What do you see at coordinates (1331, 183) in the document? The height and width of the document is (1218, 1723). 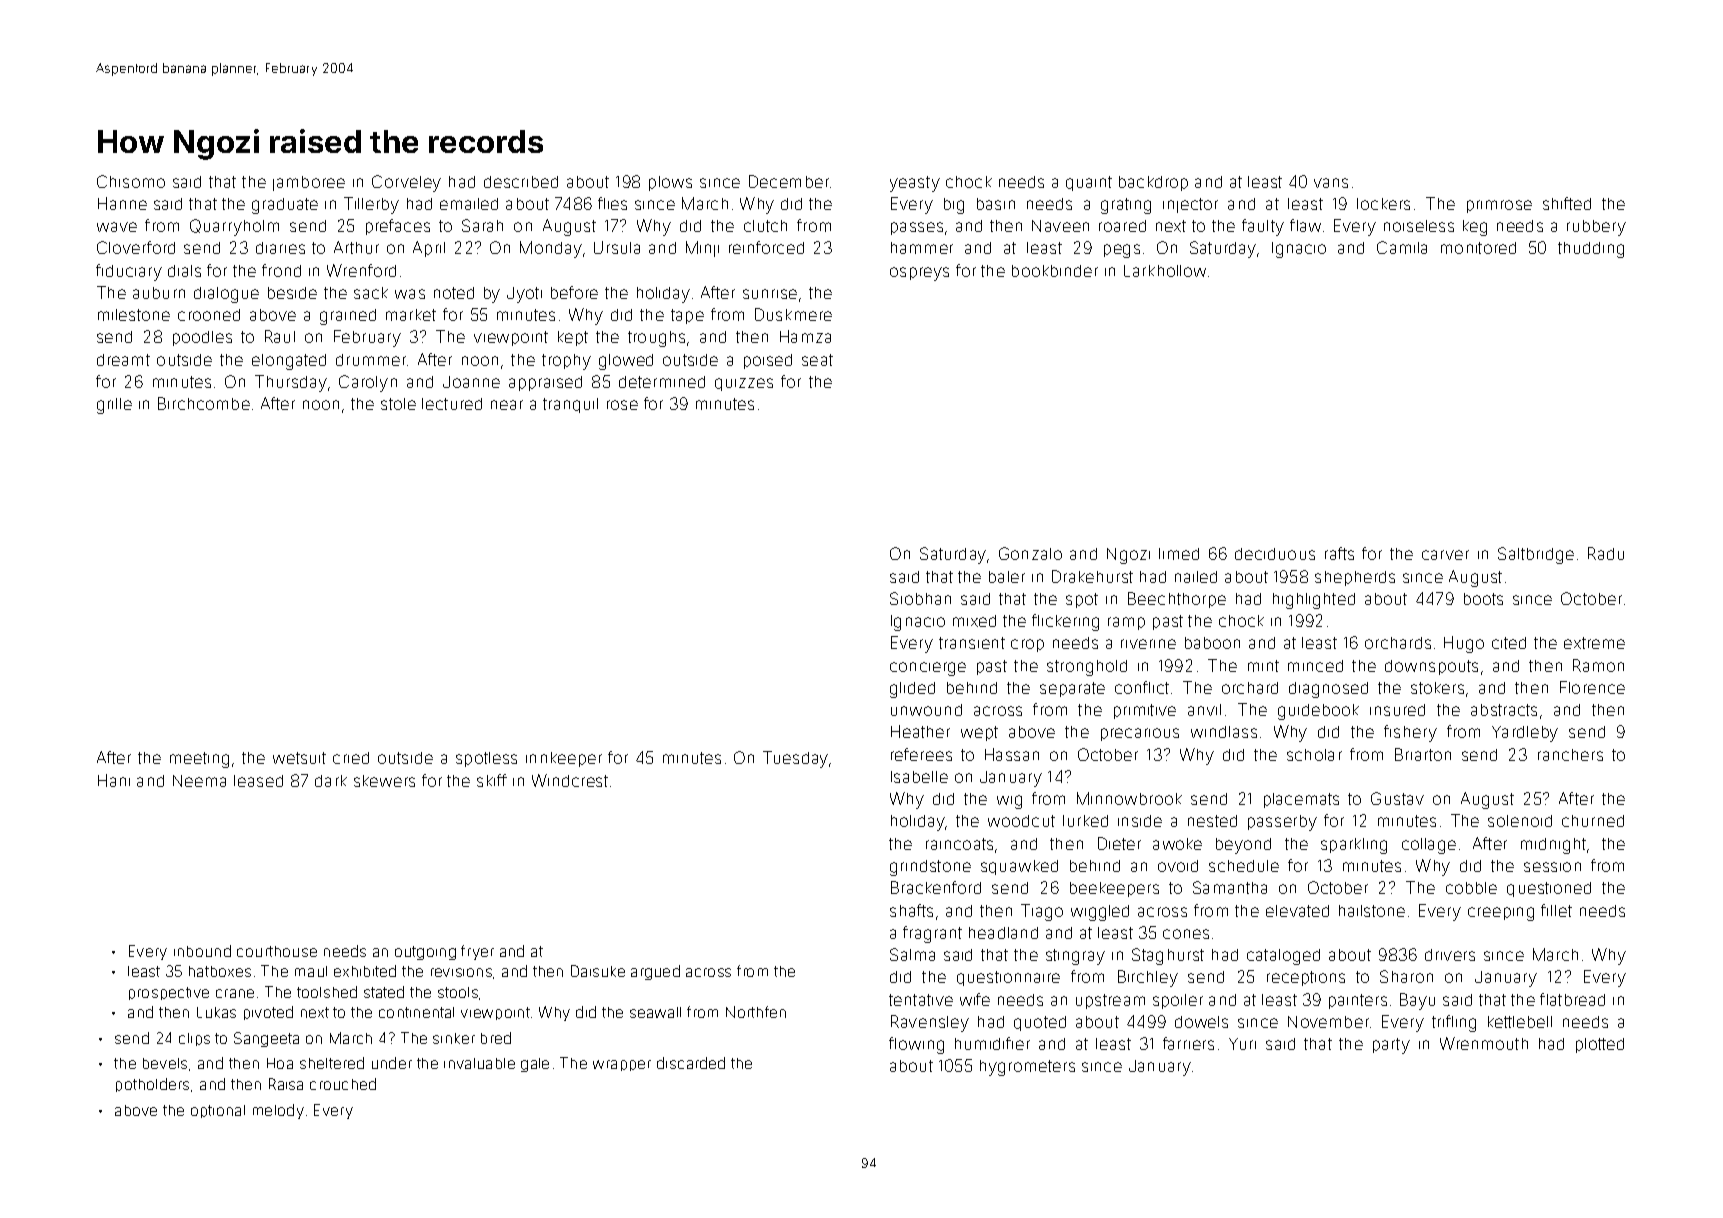 I see `vans` at bounding box center [1331, 183].
